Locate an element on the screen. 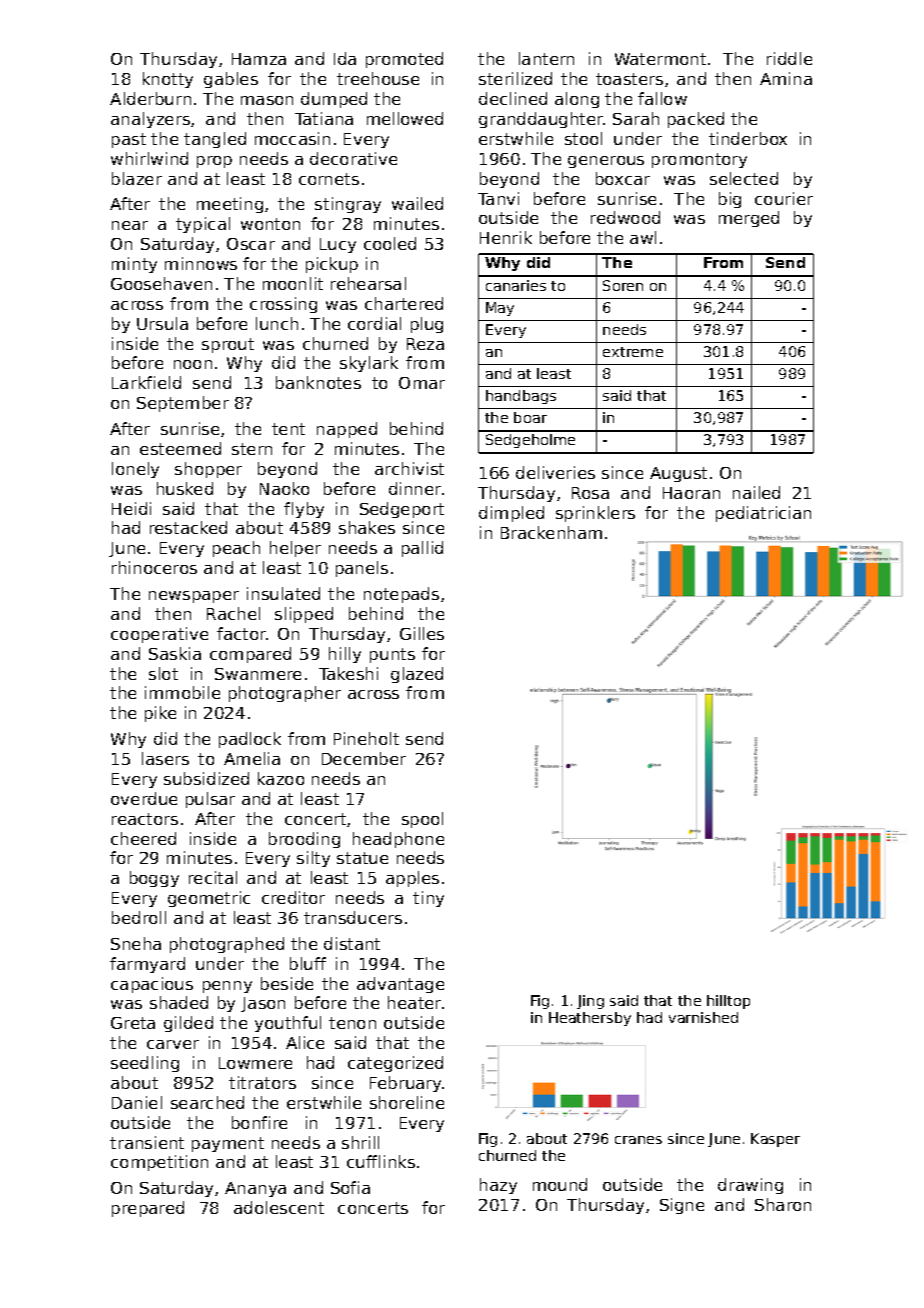 The width and height of the screenshot is (924, 1308). riddle is located at coordinates (789, 58).
